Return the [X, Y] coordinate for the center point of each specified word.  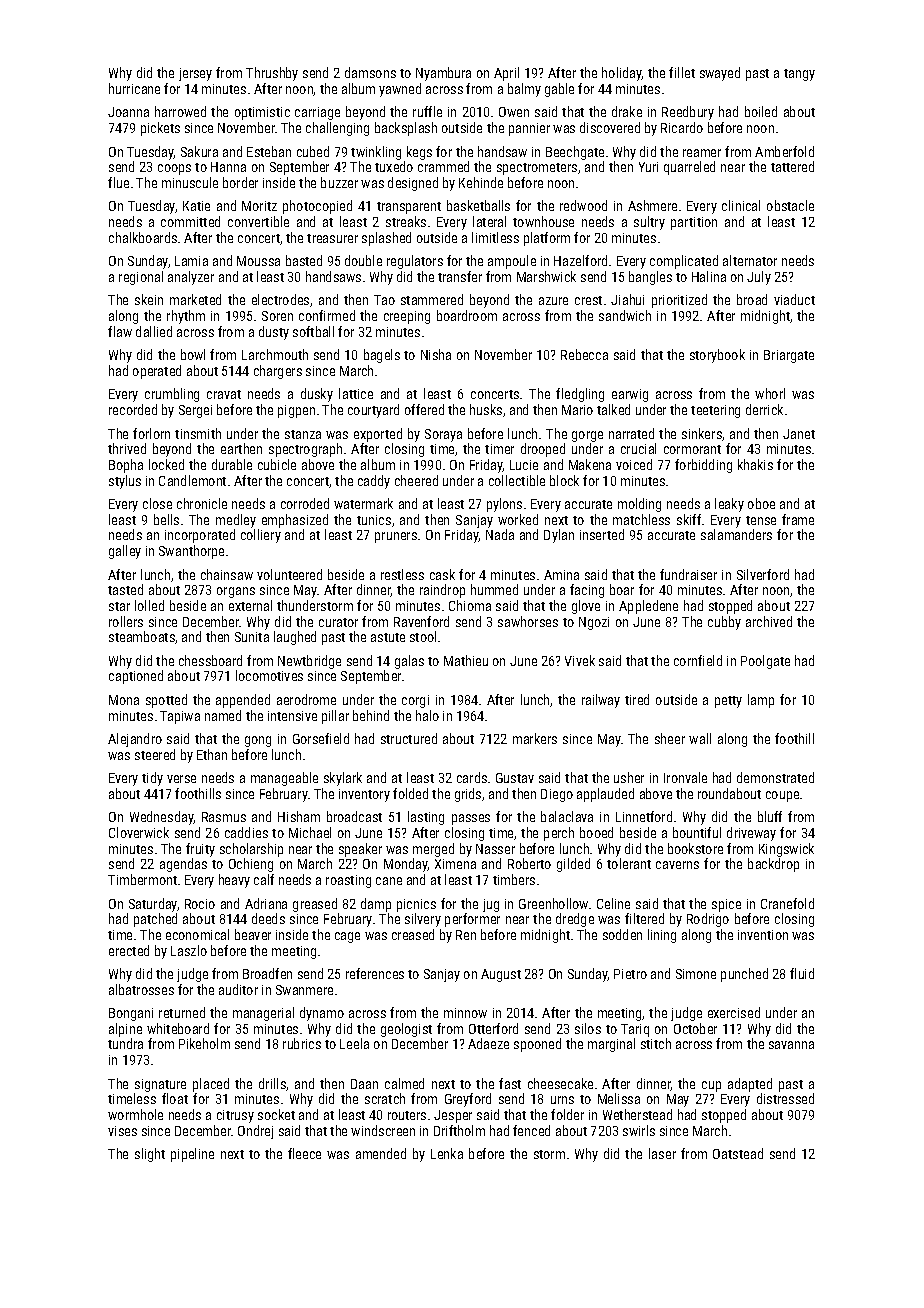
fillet [682, 72]
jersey [195, 74]
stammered [432, 299]
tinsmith [198, 433]
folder [567, 1114]
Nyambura [443, 74]
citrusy [235, 1116]
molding [639, 505]
